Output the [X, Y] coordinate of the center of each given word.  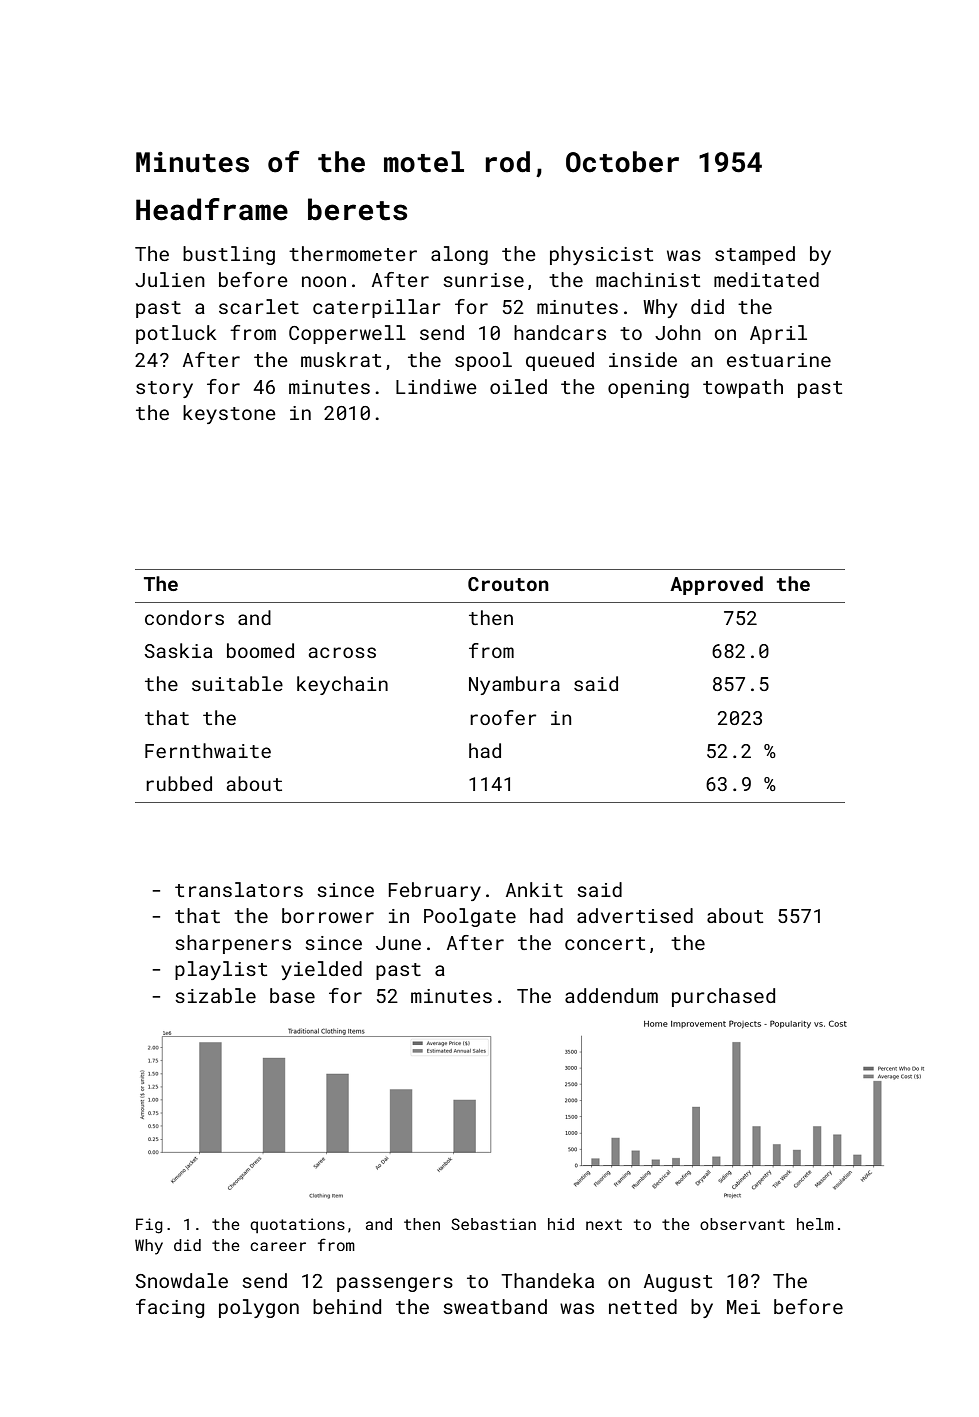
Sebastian [493, 1224]
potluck [176, 334]
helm [815, 1224]
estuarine [779, 360]
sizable [215, 995]
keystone [229, 414]
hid [561, 1224]
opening [648, 389]
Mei [743, 1307]
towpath [743, 388]
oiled [518, 386]
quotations [297, 1225]
